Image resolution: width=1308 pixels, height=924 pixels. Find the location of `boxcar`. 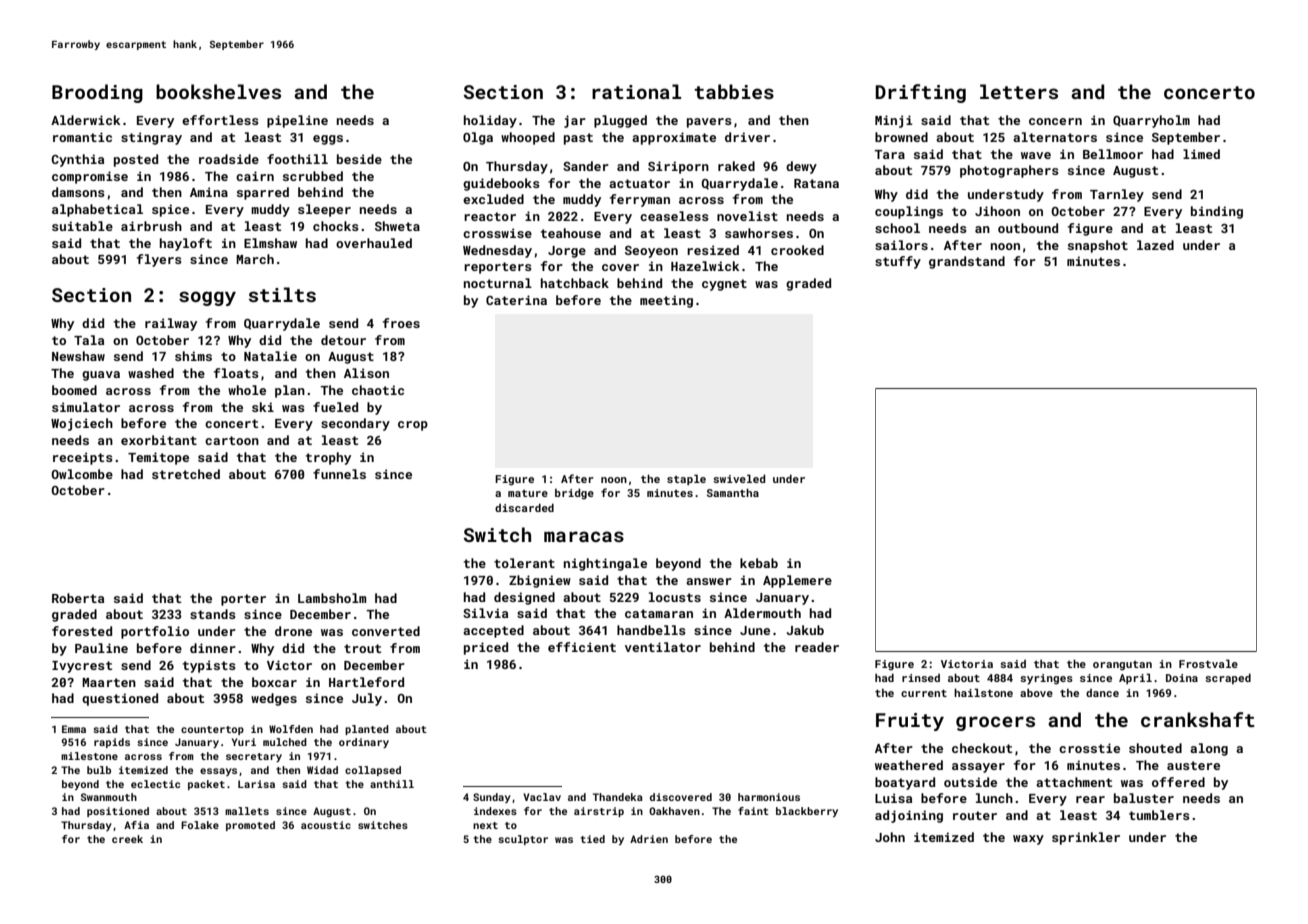

boxcar is located at coordinates (274, 682).
